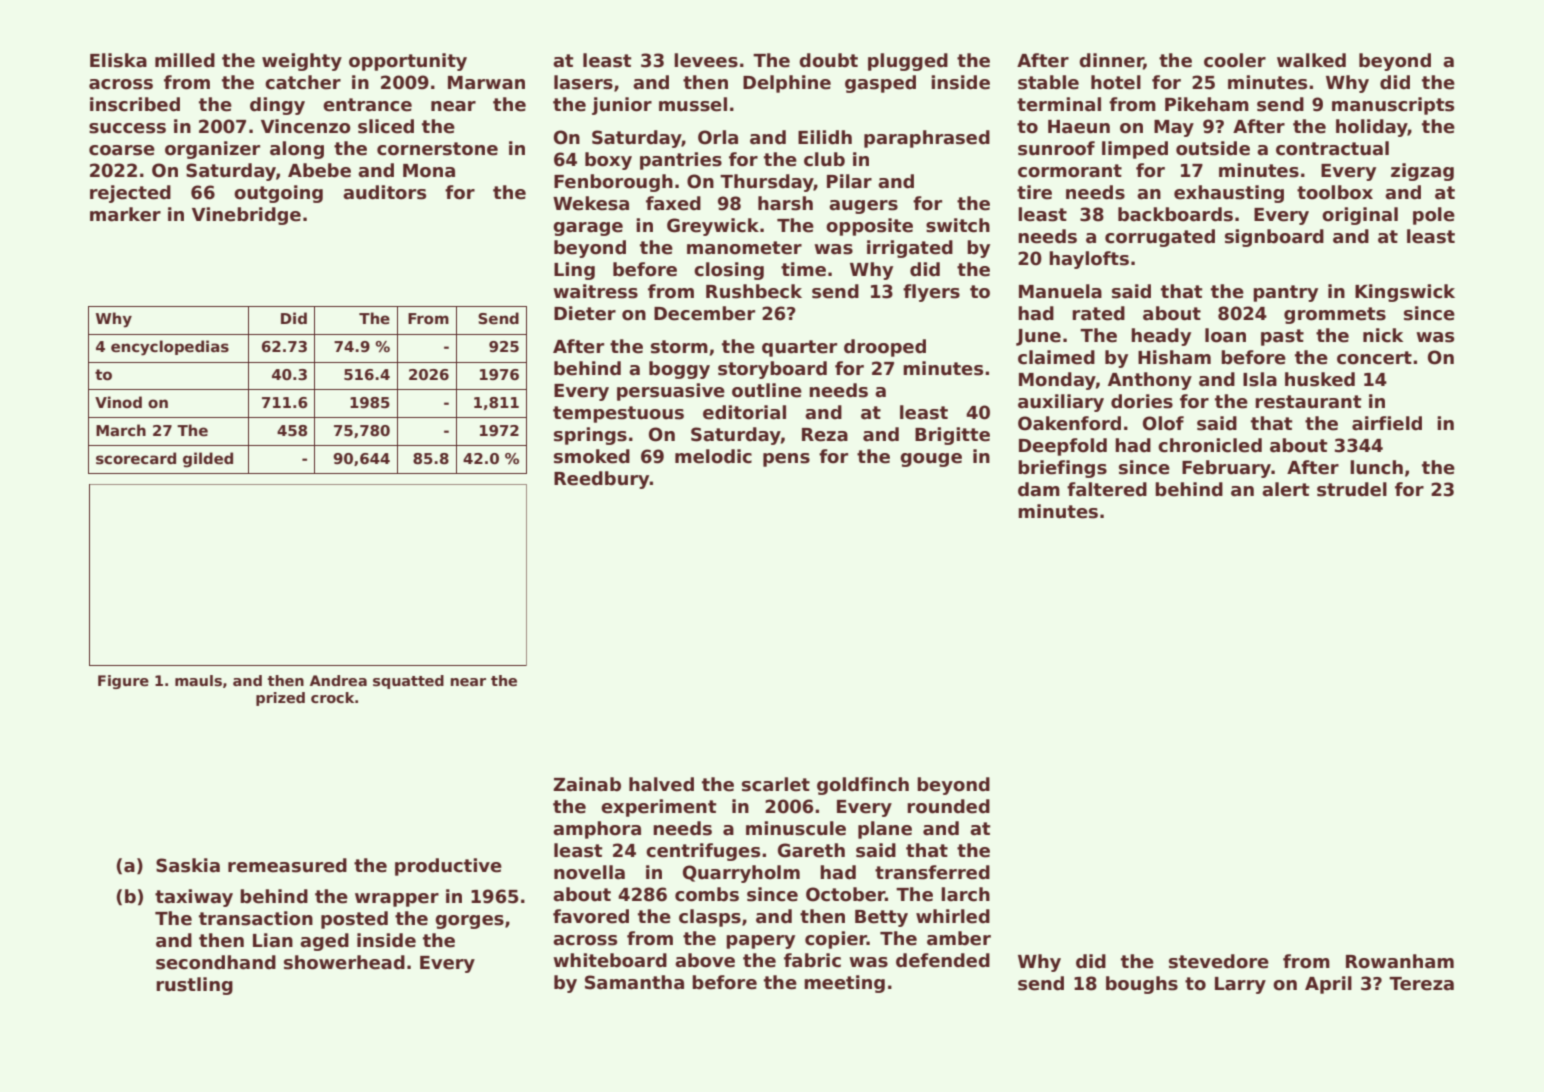 This screenshot has height=1092, width=1544. I want to click on doubt, so click(828, 60).
